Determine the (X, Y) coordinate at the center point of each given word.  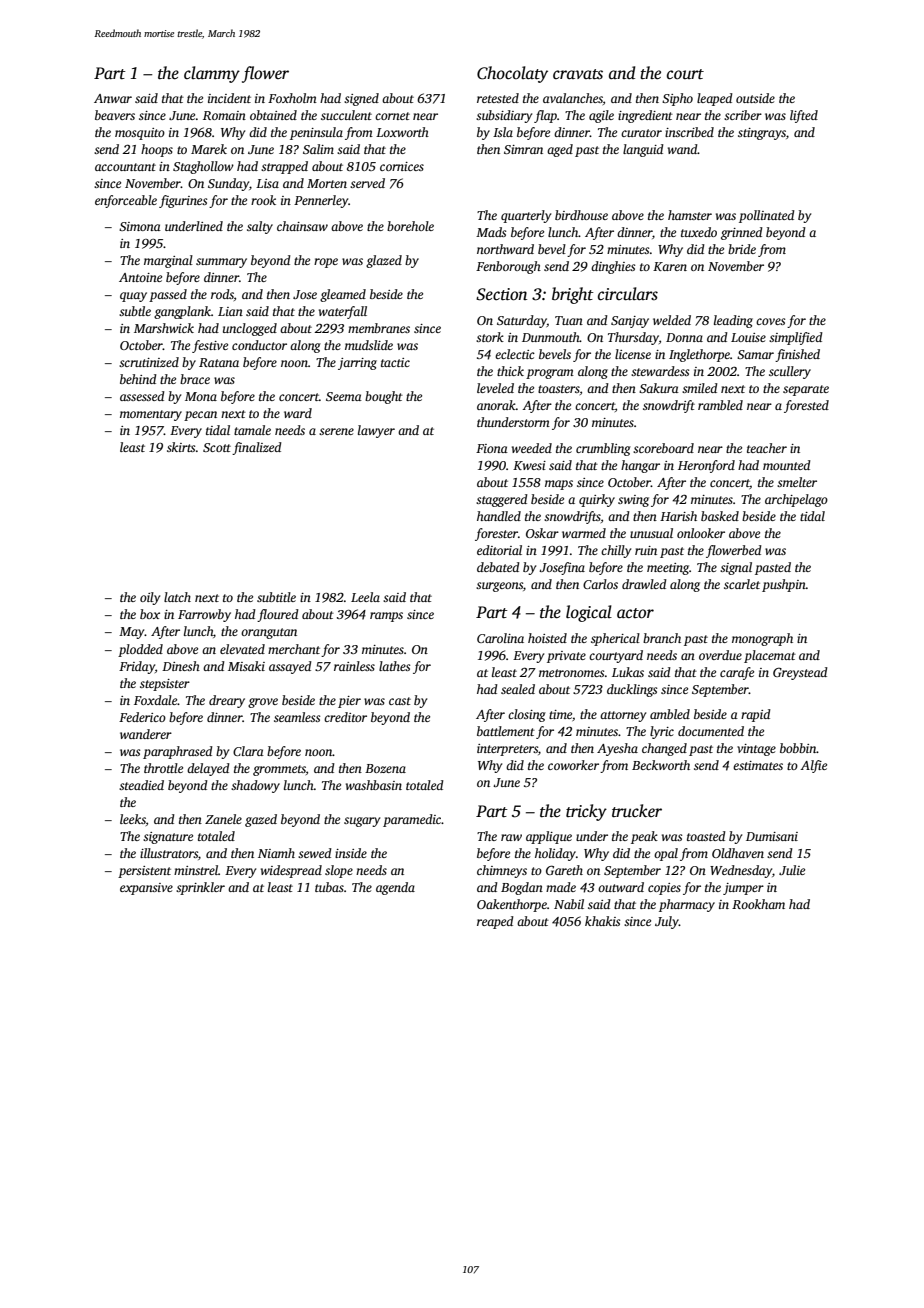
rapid (756, 715)
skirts (181, 447)
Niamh (276, 853)
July (667, 922)
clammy (212, 74)
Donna (684, 337)
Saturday (522, 321)
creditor (345, 717)
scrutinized (149, 362)
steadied (141, 785)
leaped (715, 99)
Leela (365, 597)
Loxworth (402, 132)
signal (736, 568)
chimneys (502, 871)
